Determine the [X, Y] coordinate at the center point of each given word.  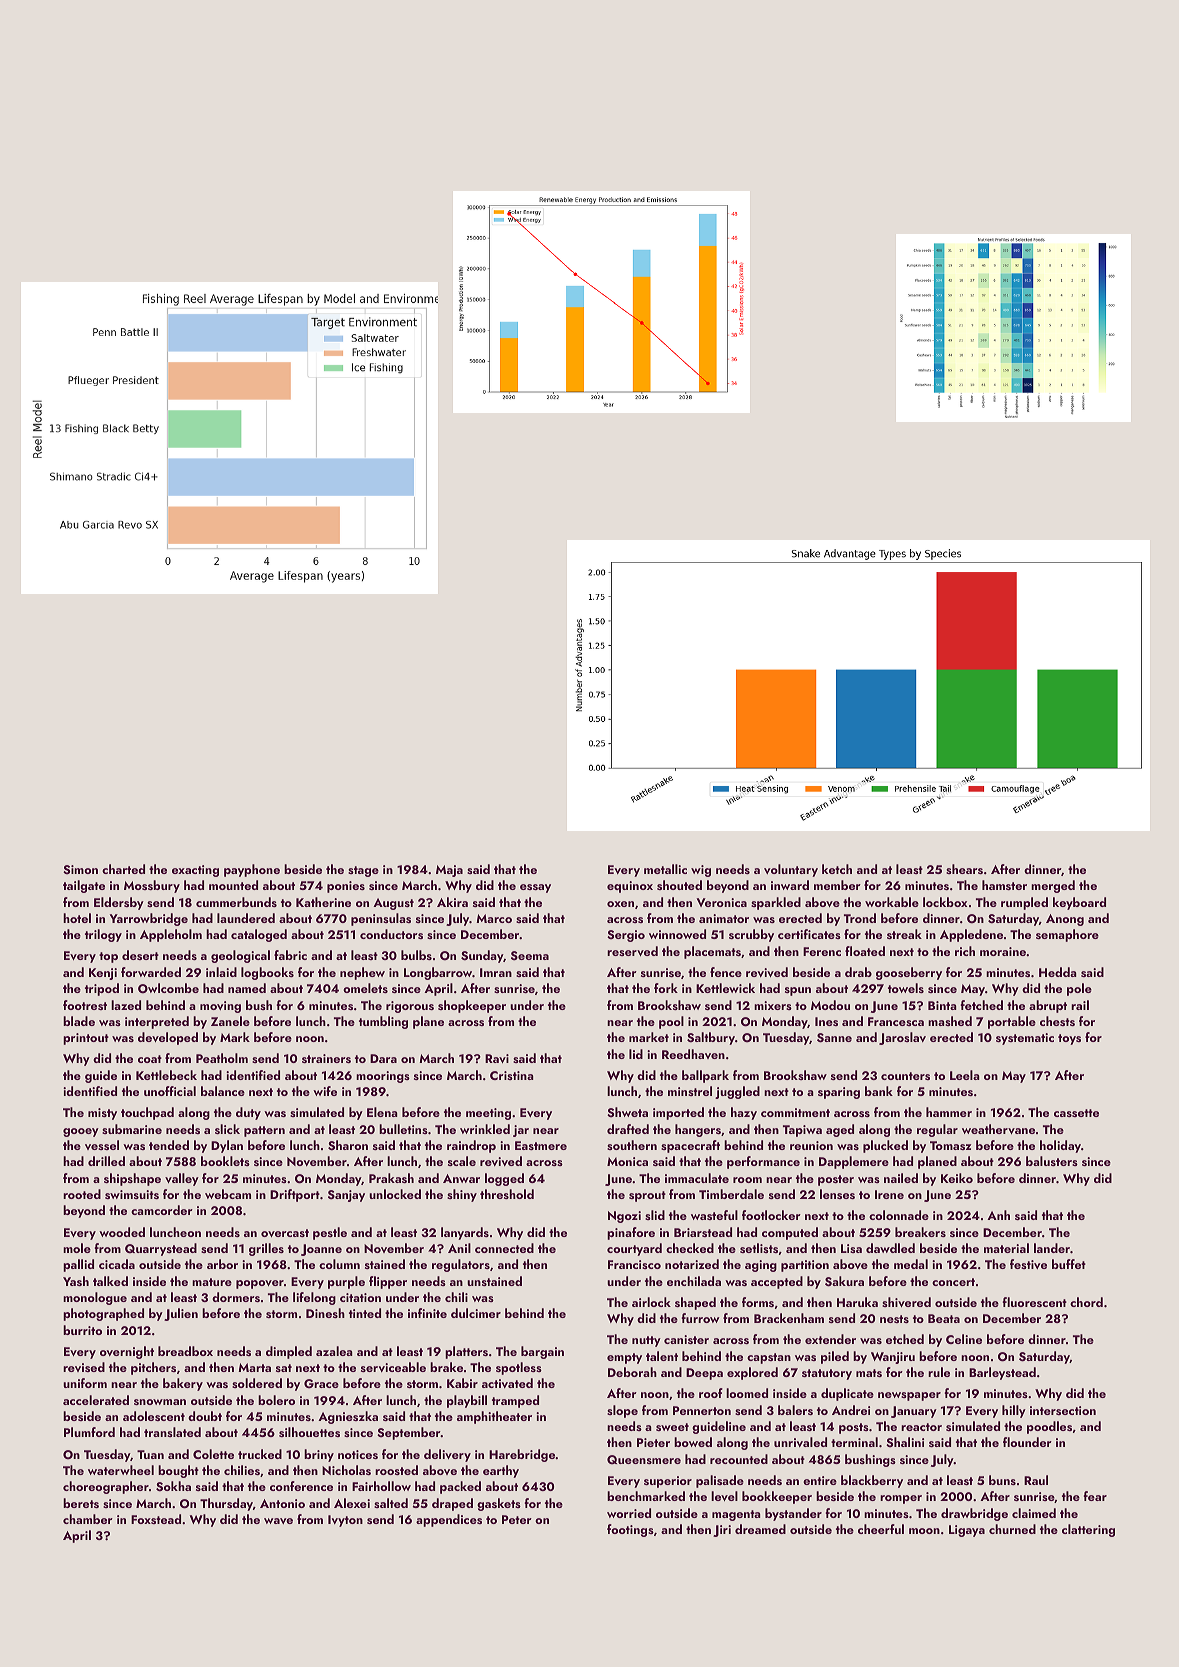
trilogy [103, 935]
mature [212, 1282]
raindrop [471, 1146]
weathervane [998, 1129]
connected [504, 1248]
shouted [679, 885]
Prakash [391, 1178]
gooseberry [909, 973]
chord [1086, 1302]
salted [391, 1503]
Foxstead [156, 1519]
